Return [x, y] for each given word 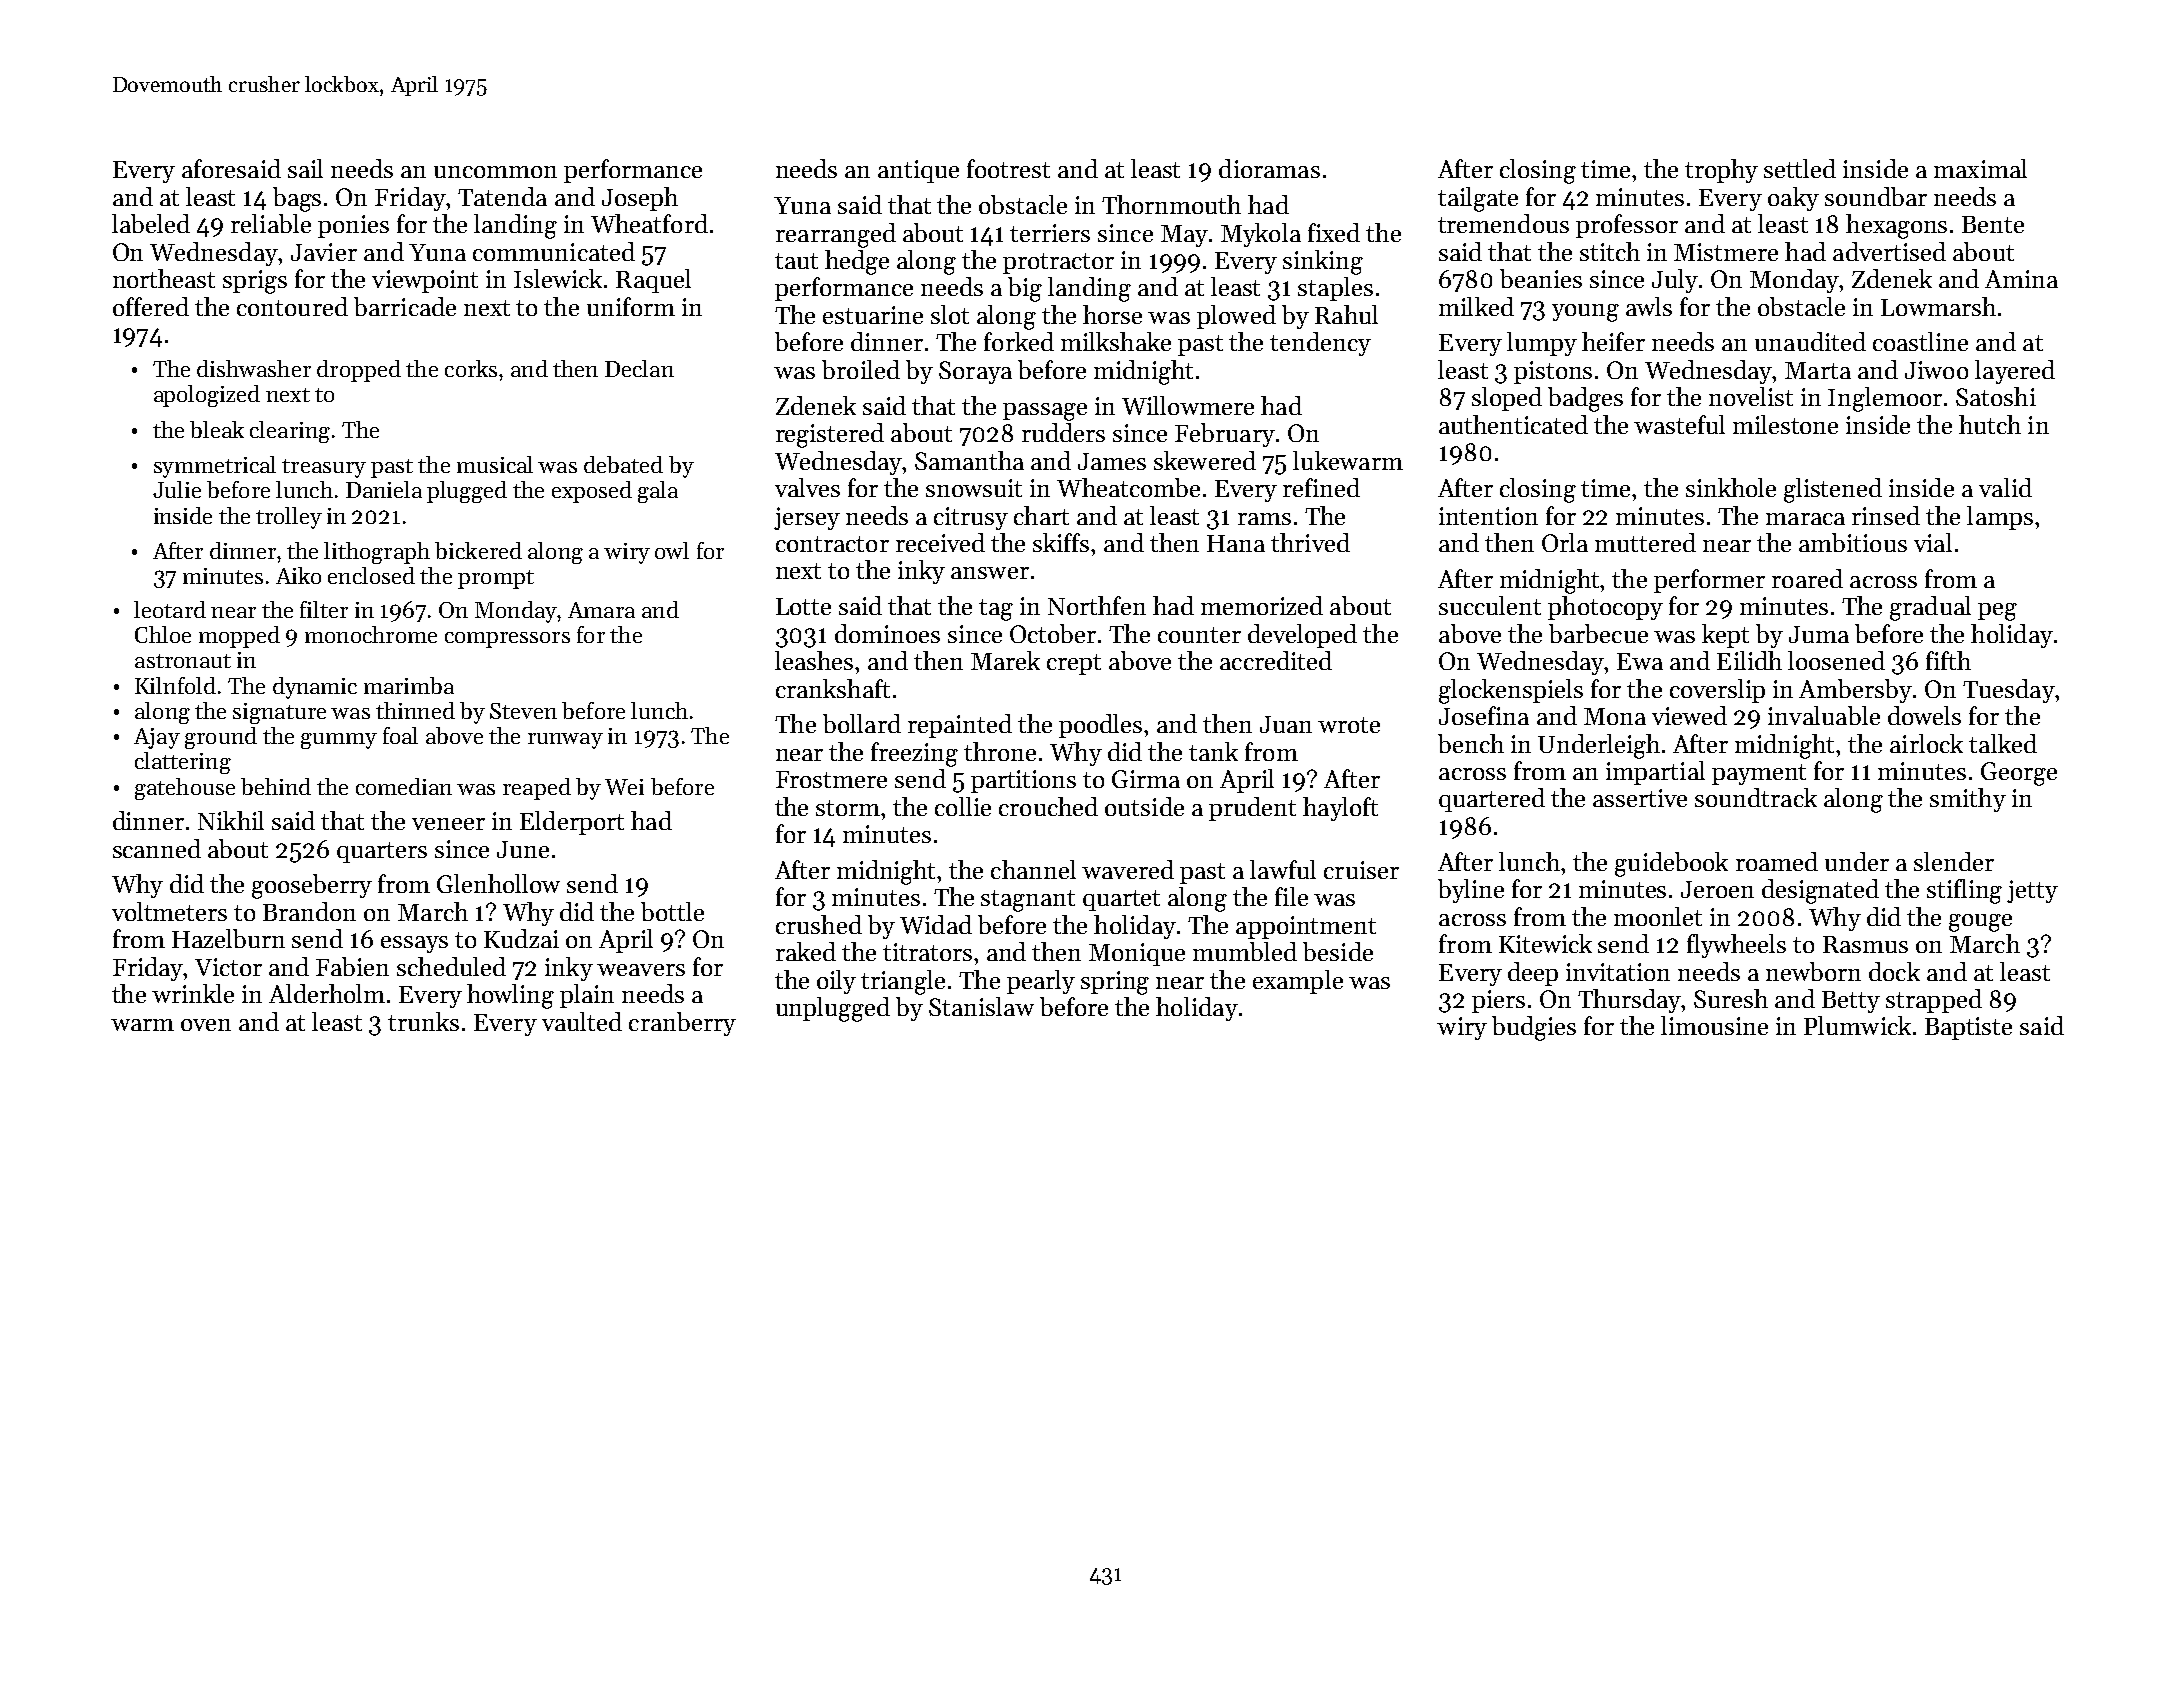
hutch [1990, 424]
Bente [1993, 224]
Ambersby [1855, 691]
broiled [861, 369]
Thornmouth [1171, 204]
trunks [423, 1021]
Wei [624, 787]
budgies [1534, 1028]
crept [1074, 664]
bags [297, 199]
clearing [290, 432]
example [1298, 982]
